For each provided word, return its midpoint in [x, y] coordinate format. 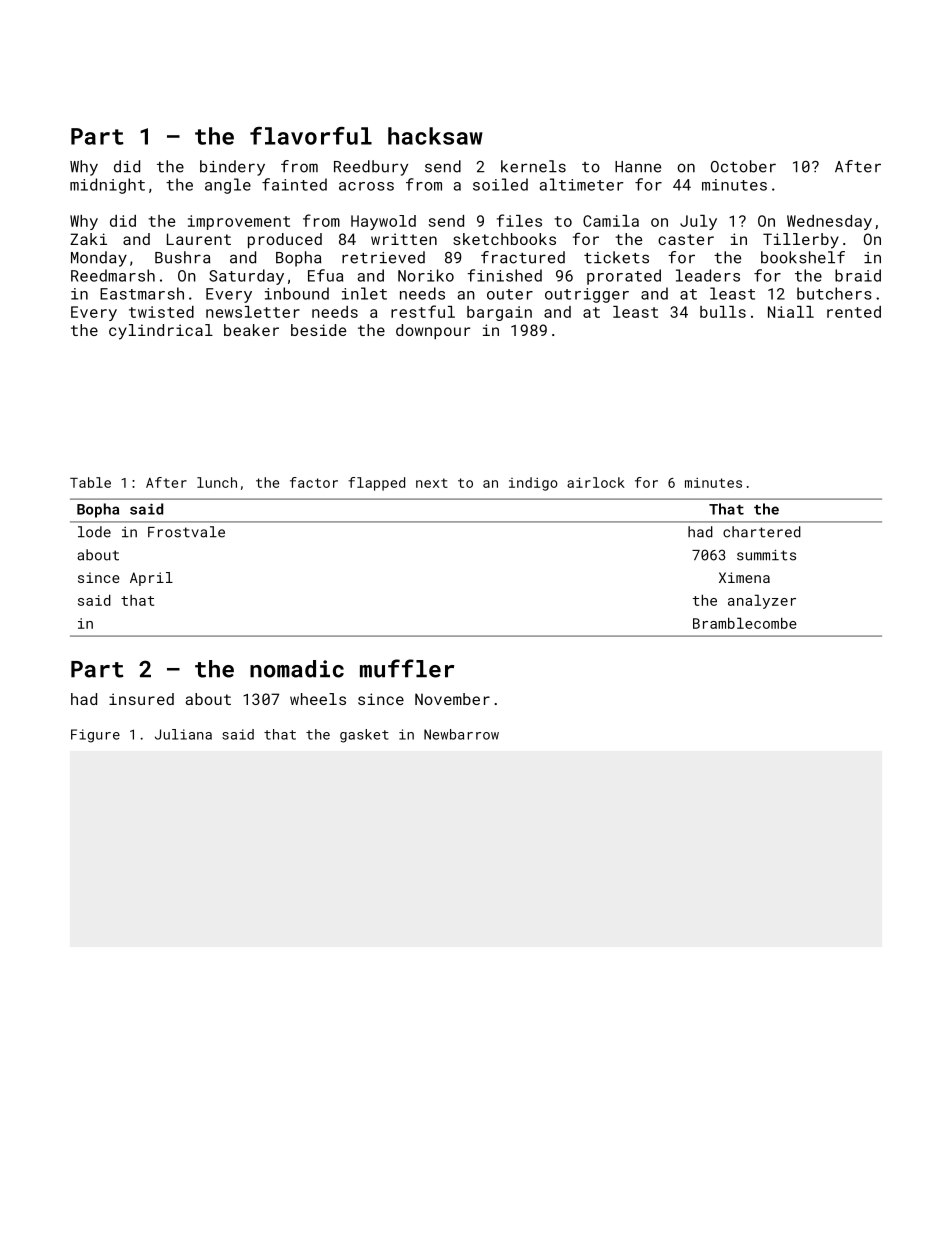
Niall [791, 312]
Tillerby [801, 241]
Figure [95, 736]
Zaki [88, 239]
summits [766, 555]
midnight [107, 186]
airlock [596, 482]
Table [90, 482]
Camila [611, 221]
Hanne [638, 167]
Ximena [744, 577]
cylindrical [161, 332]
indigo [533, 484]
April [151, 579]
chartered [762, 532]
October [743, 166]
